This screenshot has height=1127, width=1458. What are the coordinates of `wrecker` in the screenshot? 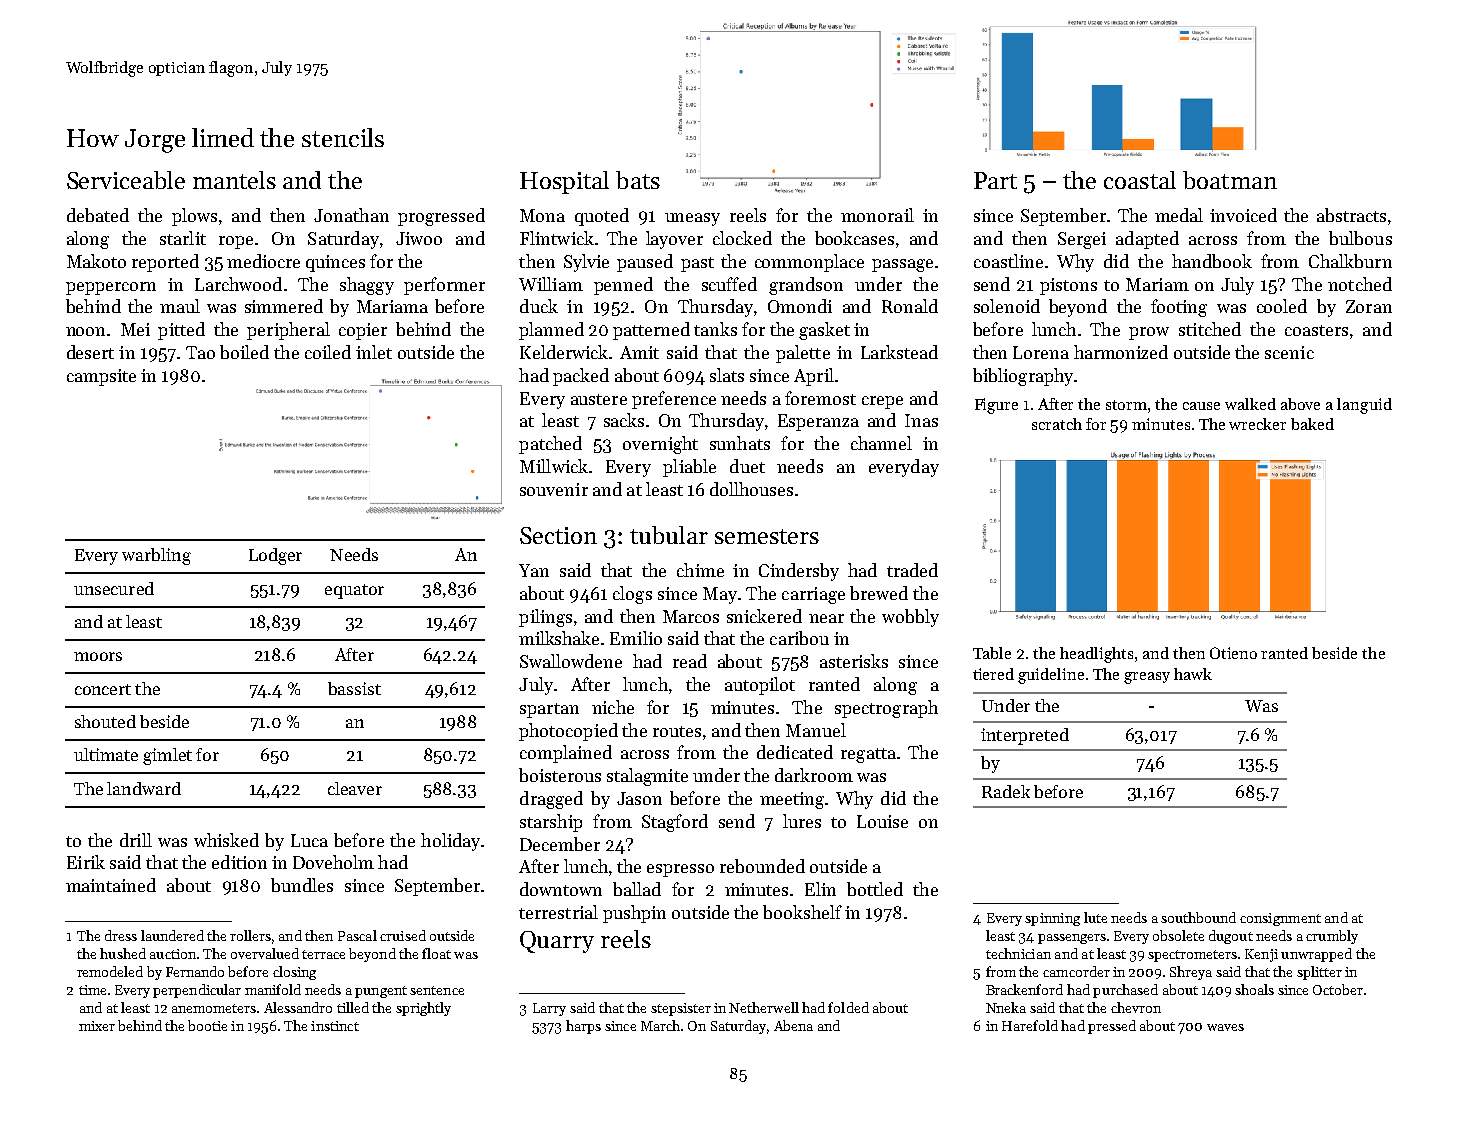 It's located at (1257, 424).
